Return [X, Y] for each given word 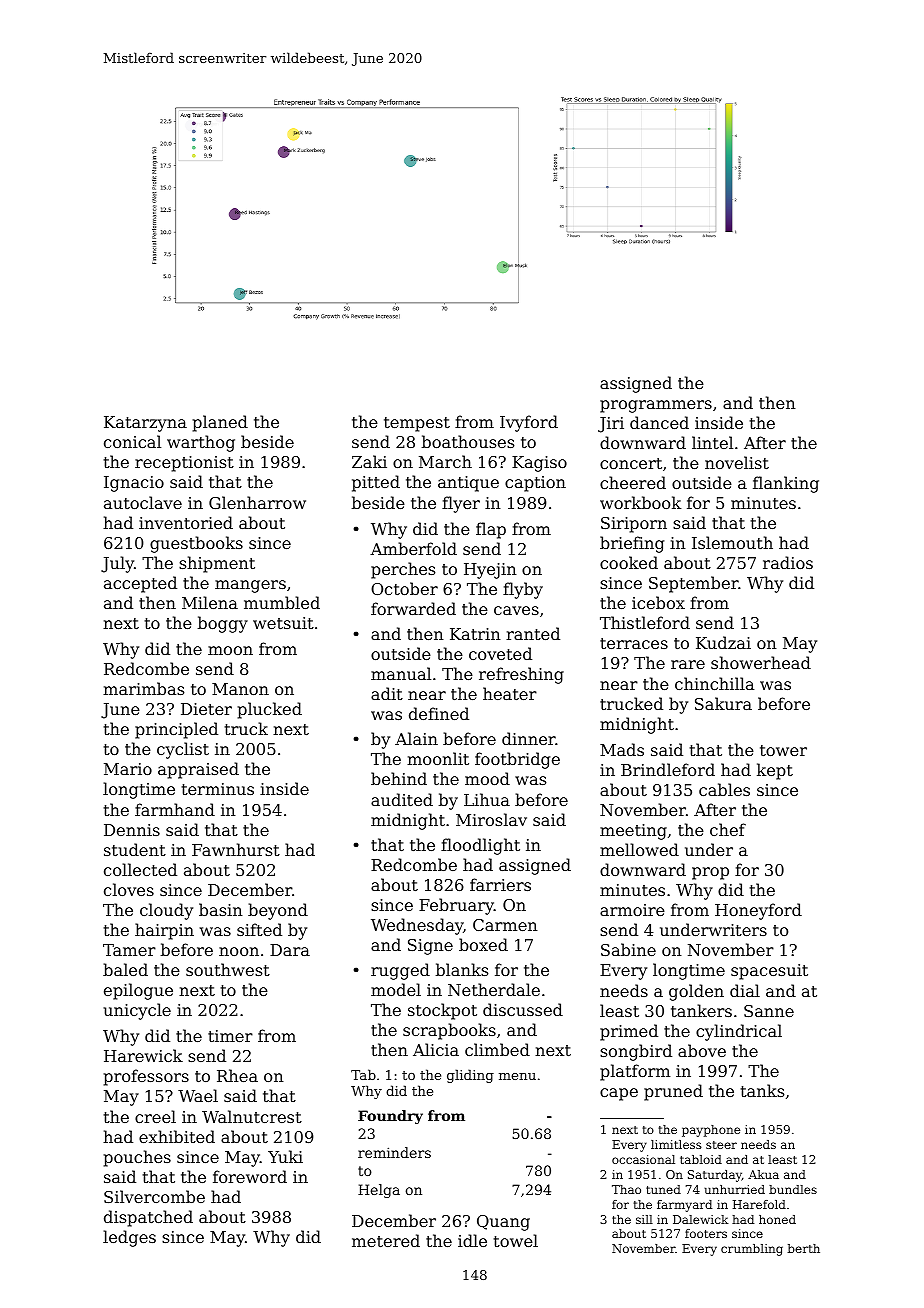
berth [803, 1248]
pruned [673, 1092]
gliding [470, 1076]
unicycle [137, 1011]
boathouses [468, 441]
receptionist [184, 464]
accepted [140, 584]
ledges [129, 1238]
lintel [712, 442]
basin [221, 909]
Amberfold [413, 548]
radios [788, 562]
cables [724, 789]
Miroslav [491, 819]
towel [516, 1240]
